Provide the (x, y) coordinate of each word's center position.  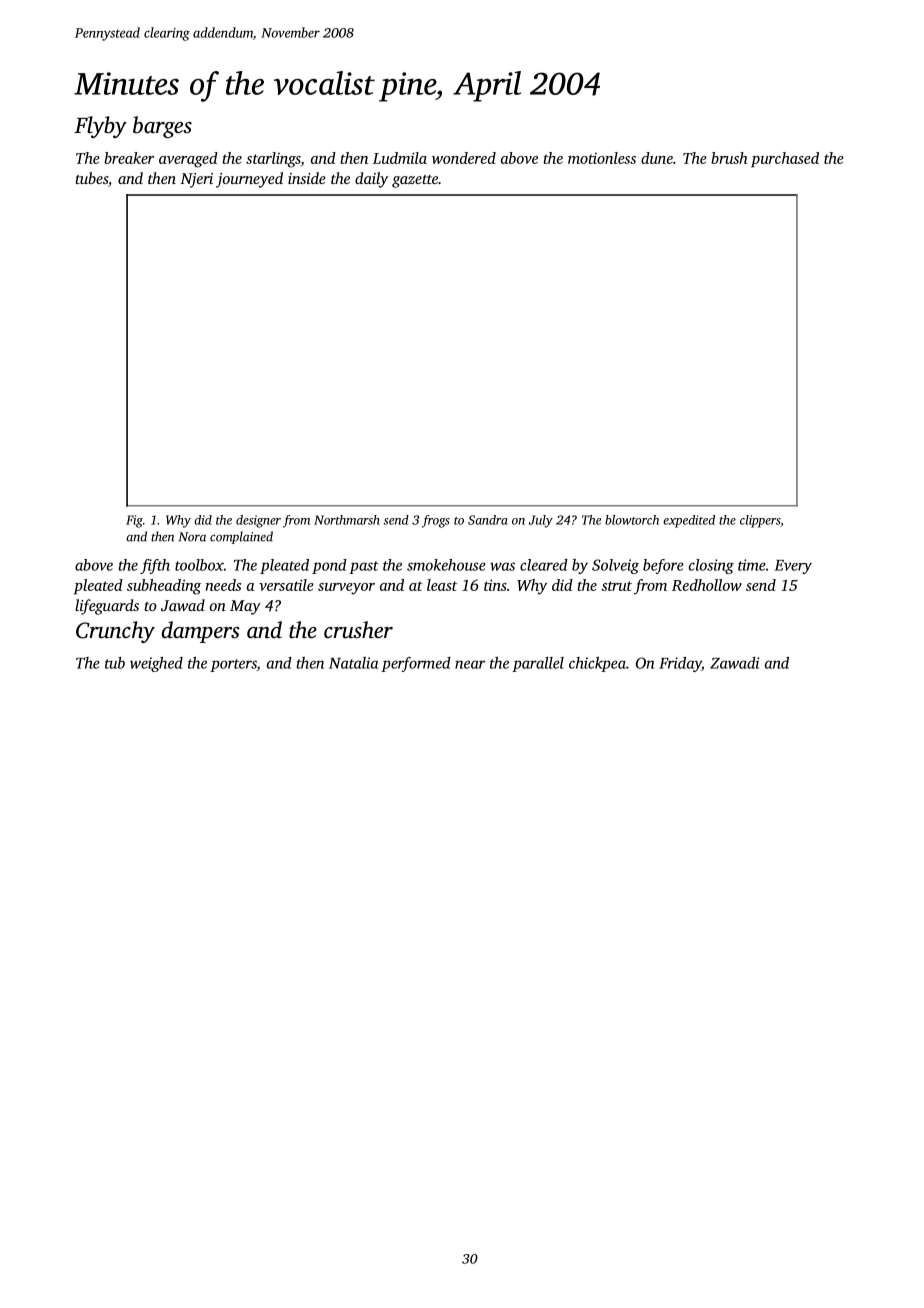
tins (495, 585)
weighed (156, 664)
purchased (785, 159)
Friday (680, 664)
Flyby (100, 127)
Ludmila (400, 158)
